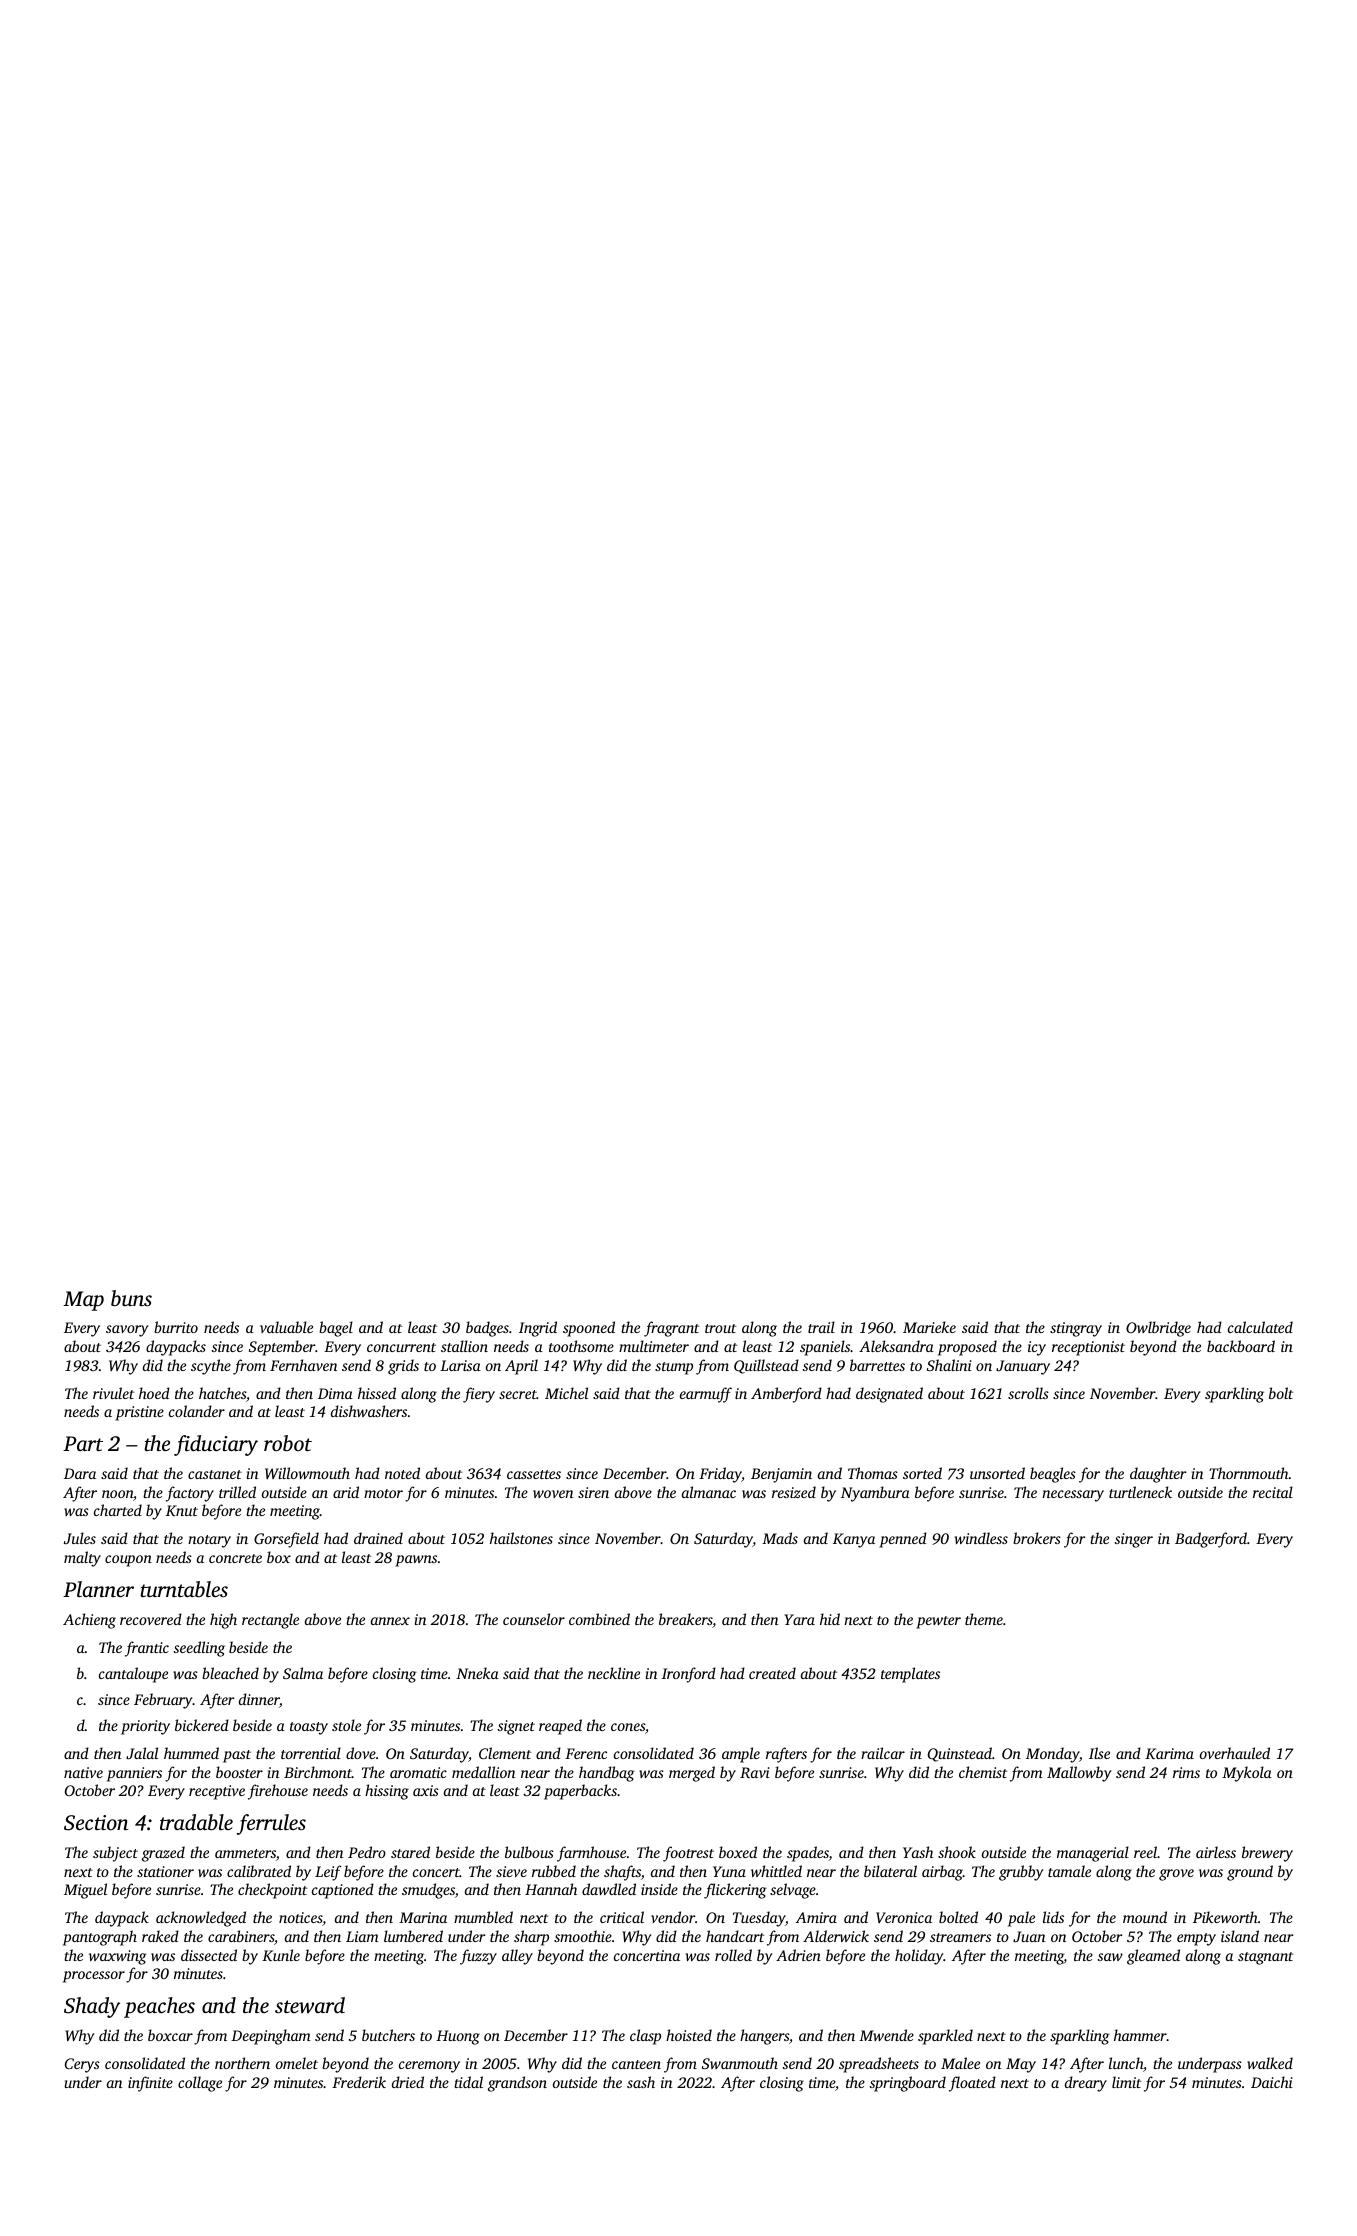  I want to click on almanac, so click(709, 1492).
